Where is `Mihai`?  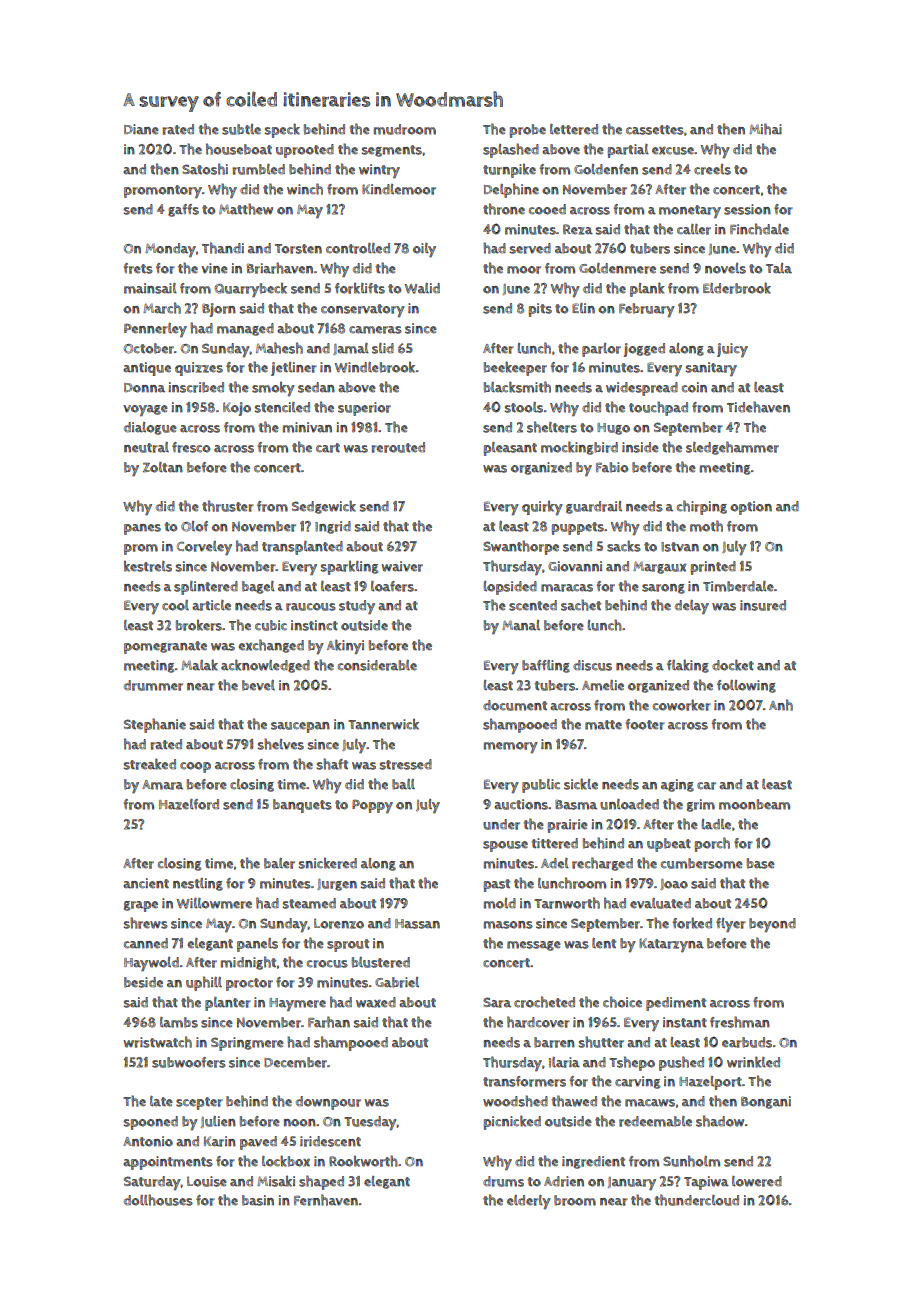 Mihai is located at coordinates (765, 129).
